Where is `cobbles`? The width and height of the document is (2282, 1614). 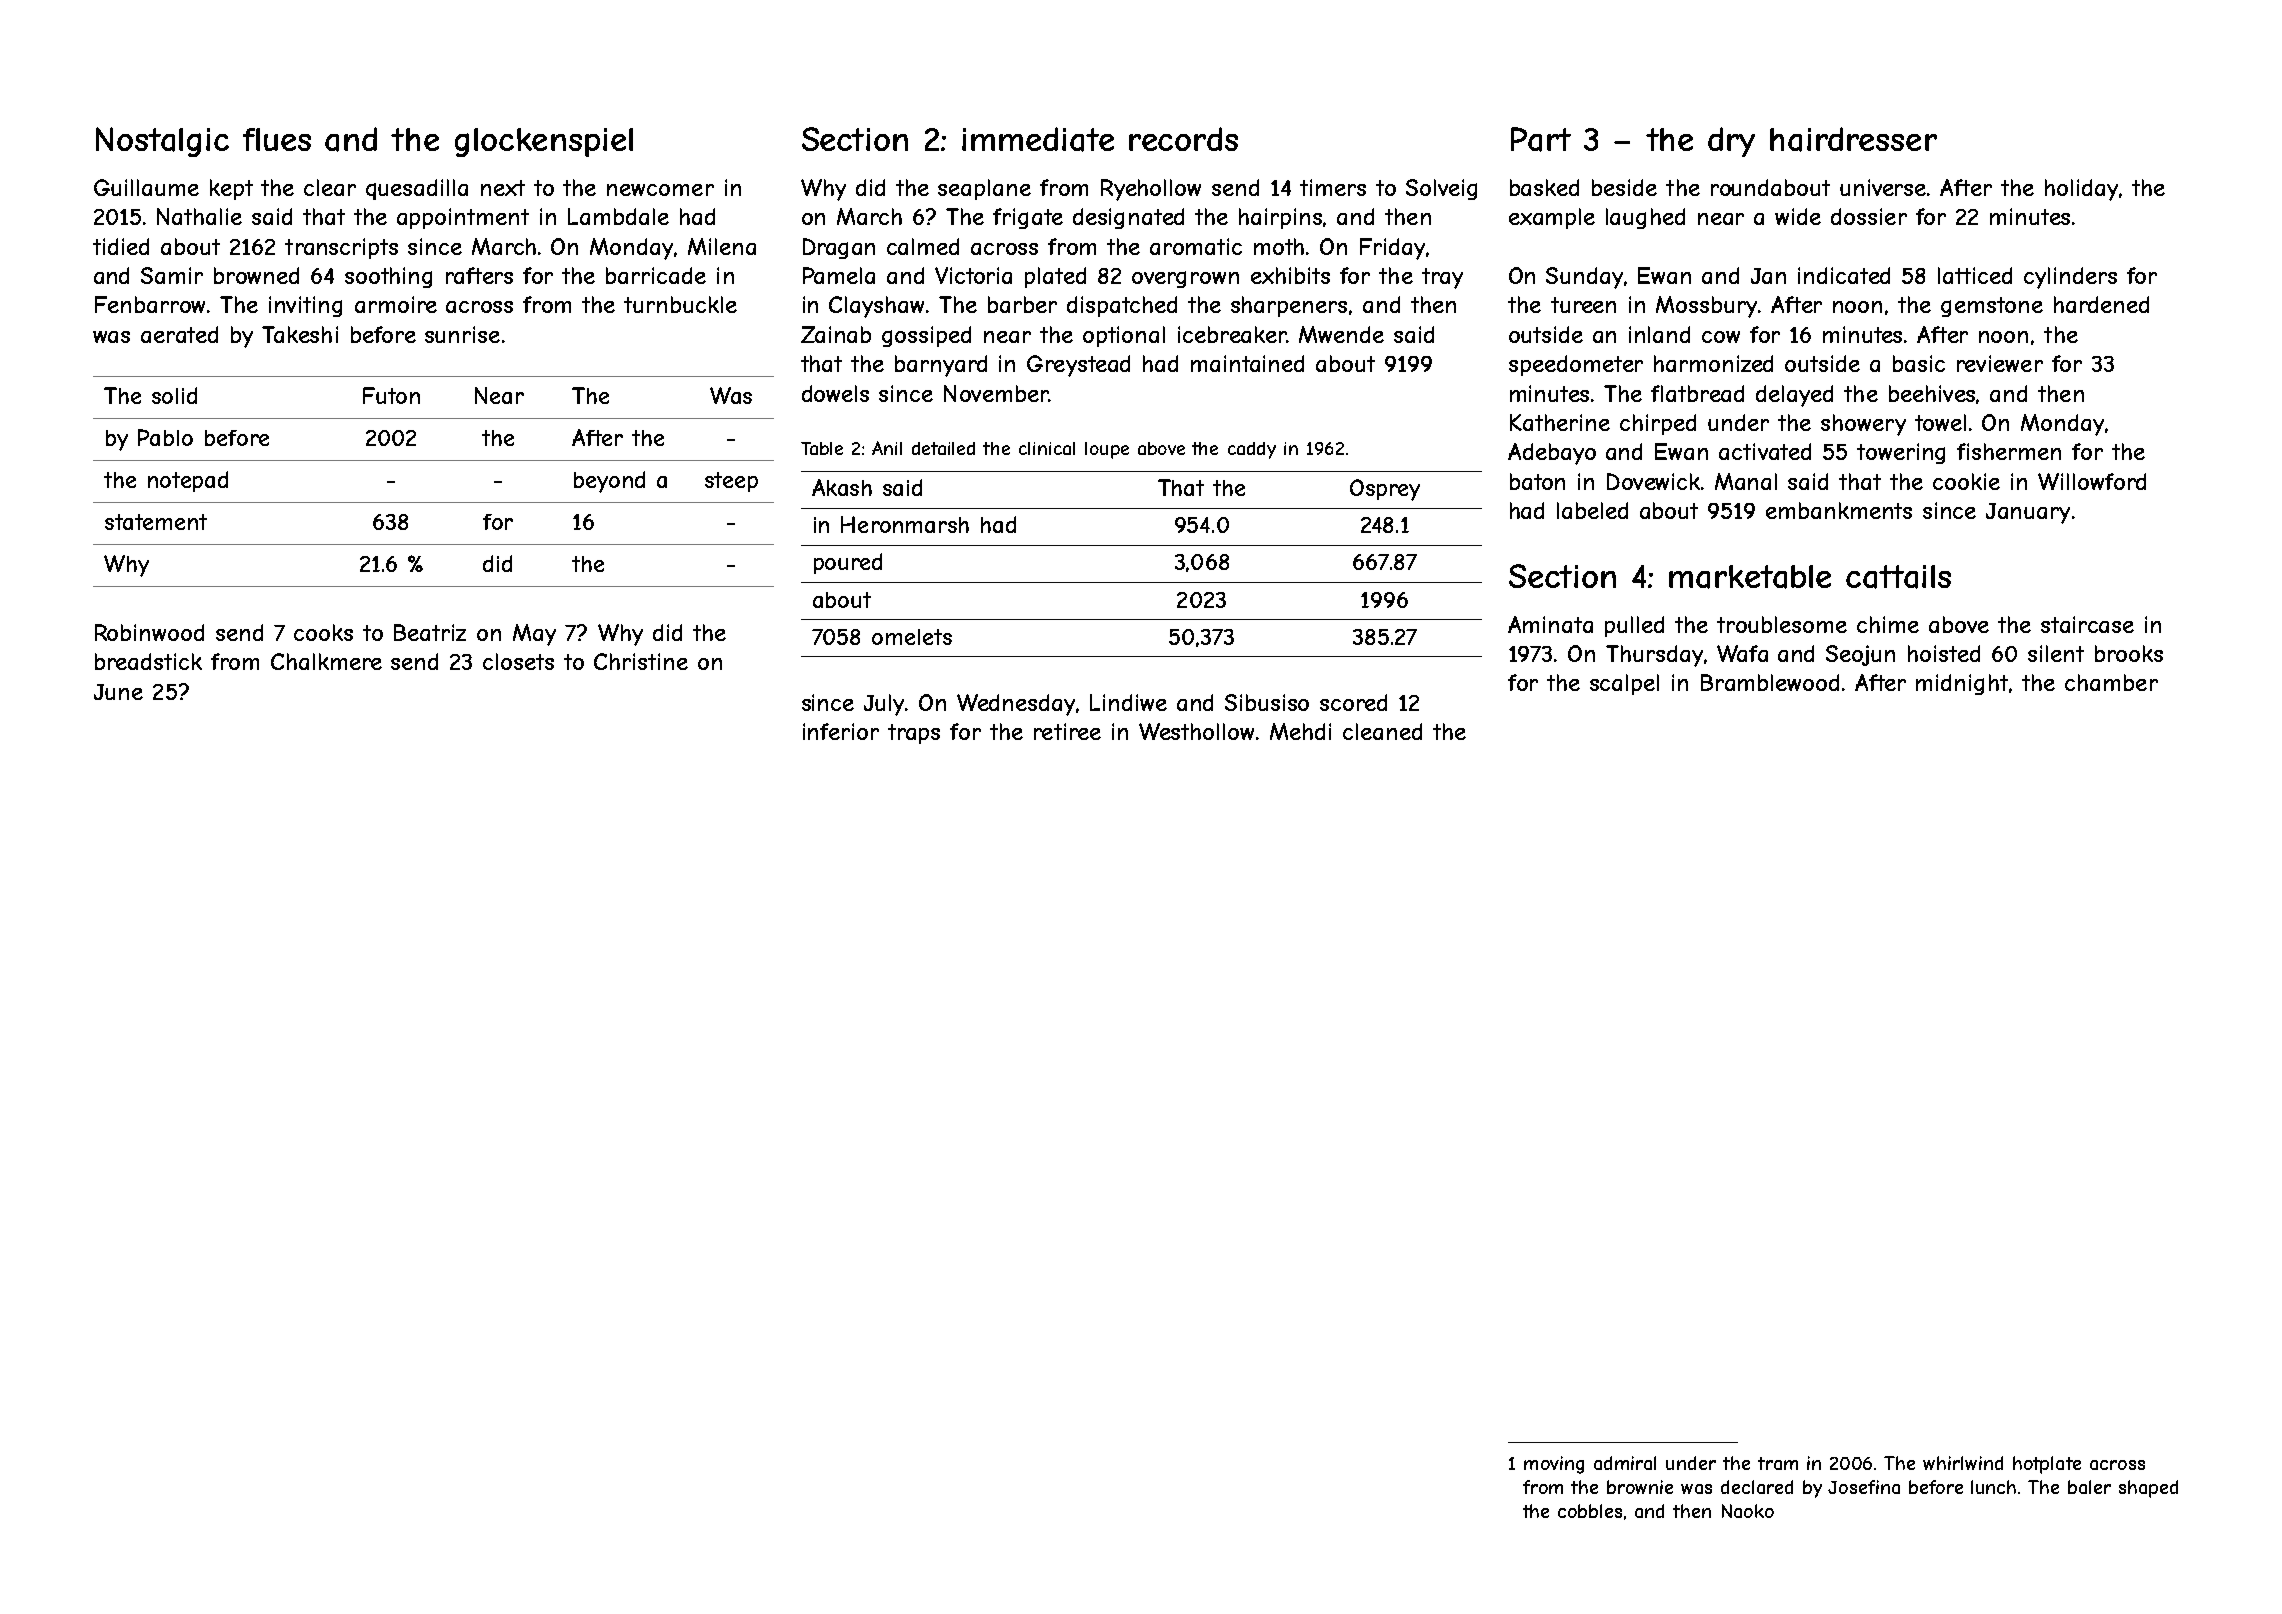 cobbles is located at coordinates (1590, 1511).
